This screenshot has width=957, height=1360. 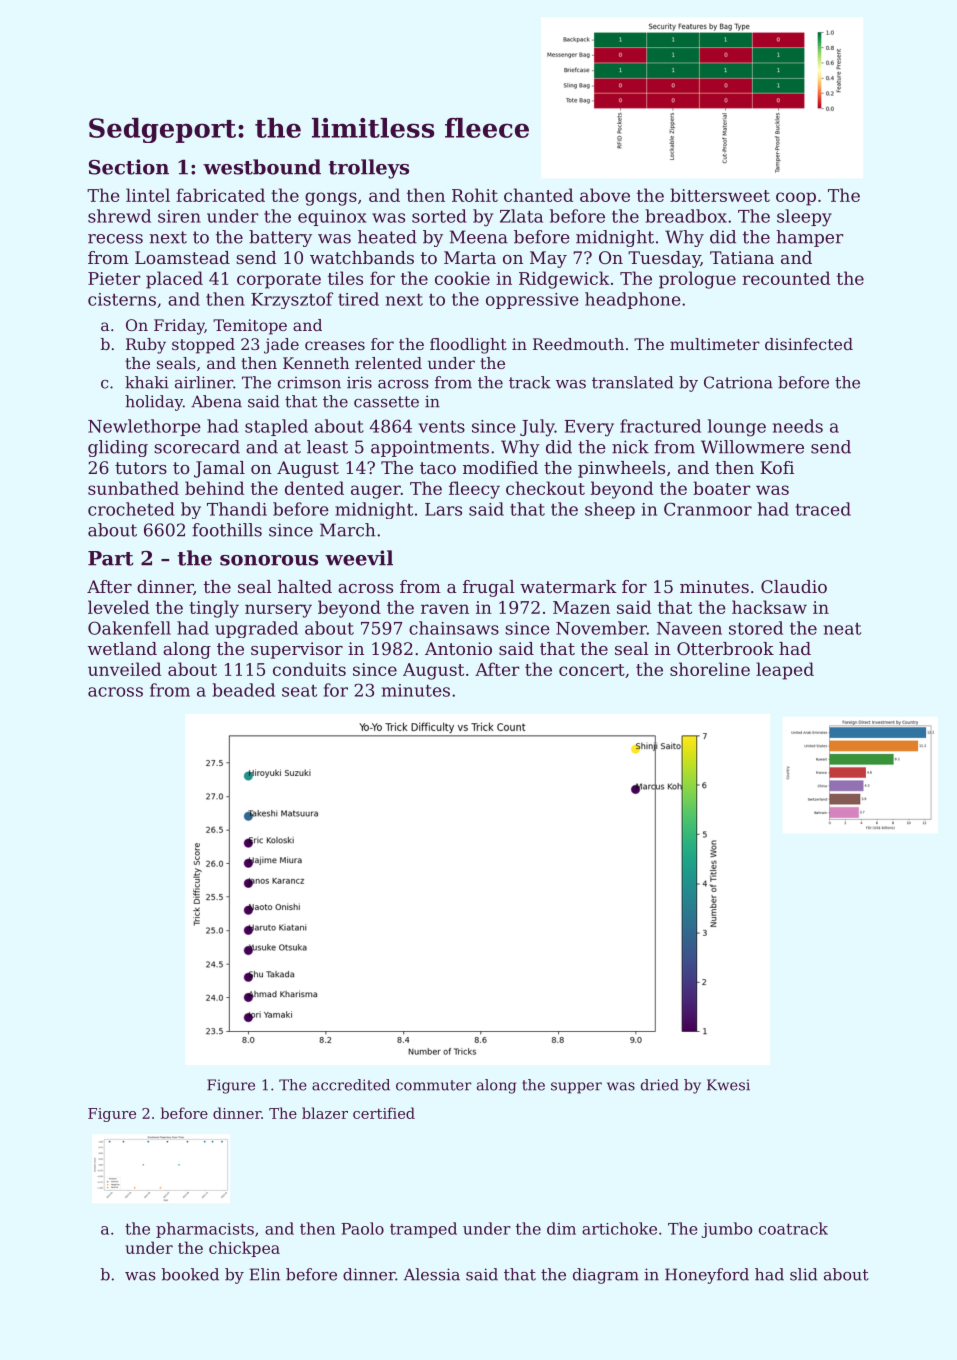 What do you see at coordinates (182, 257) in the screenshot?
I see `Loamstead` at bounding box center [182, 257].
